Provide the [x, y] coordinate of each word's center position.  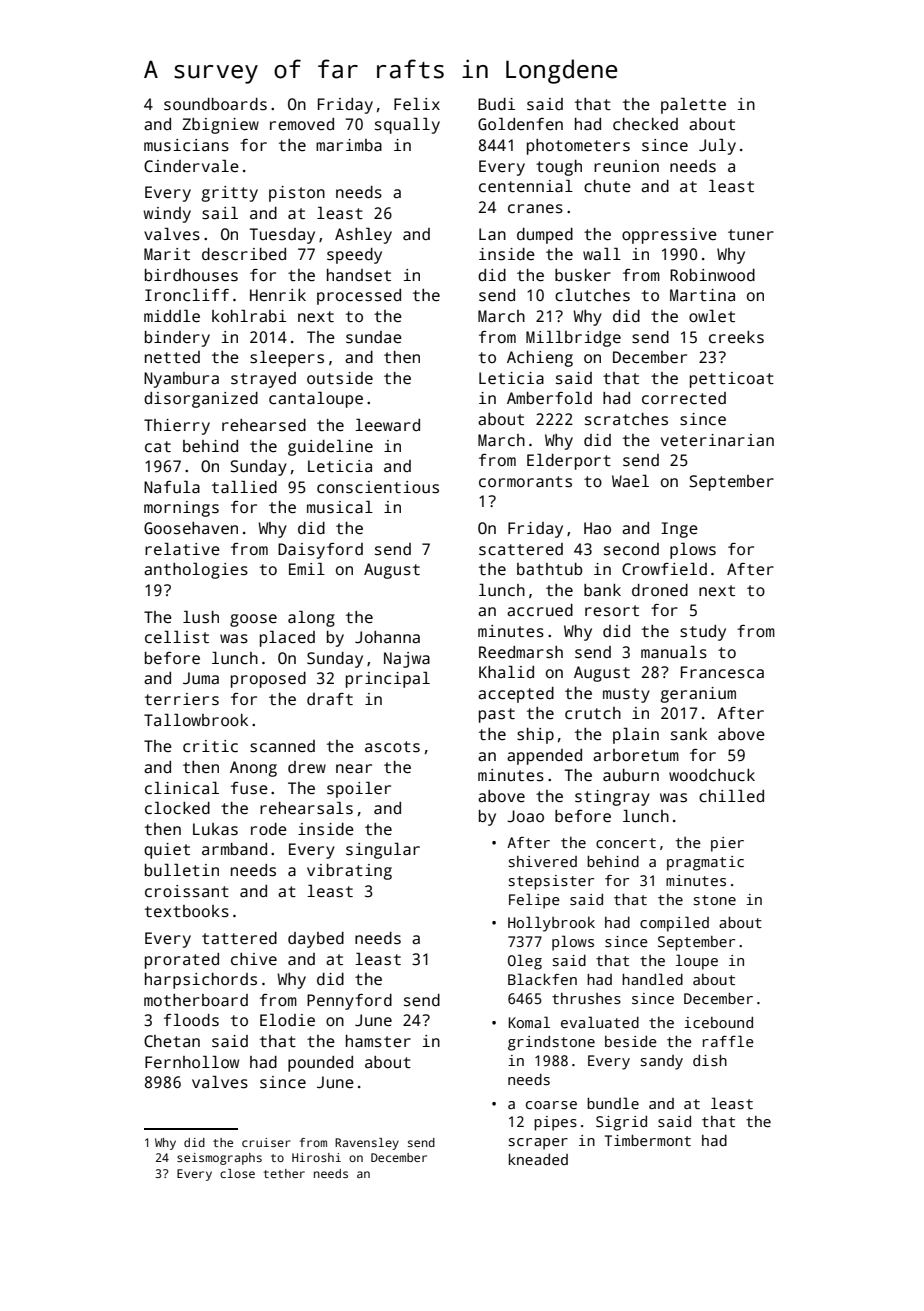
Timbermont [648, 1140]
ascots [392, 747]
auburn [631, 775]
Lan [492, 234]
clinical [182, 788]
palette [693, 105]
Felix [417, 104]
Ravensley [367, 1144]
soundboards [215, 104]
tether [284, 1173]
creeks [736, 337]
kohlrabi [249, 316]
